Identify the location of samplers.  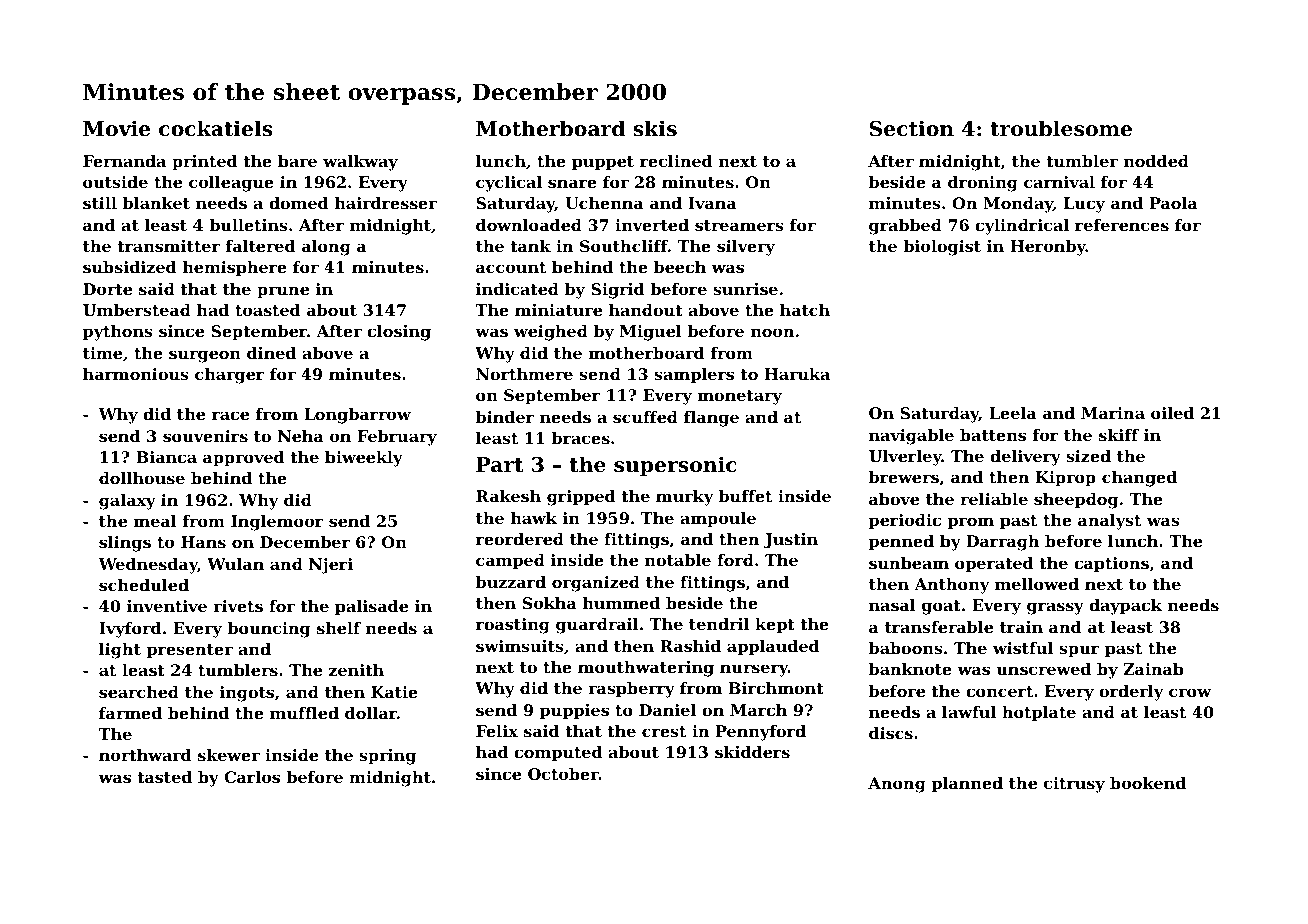
(694, 376).
